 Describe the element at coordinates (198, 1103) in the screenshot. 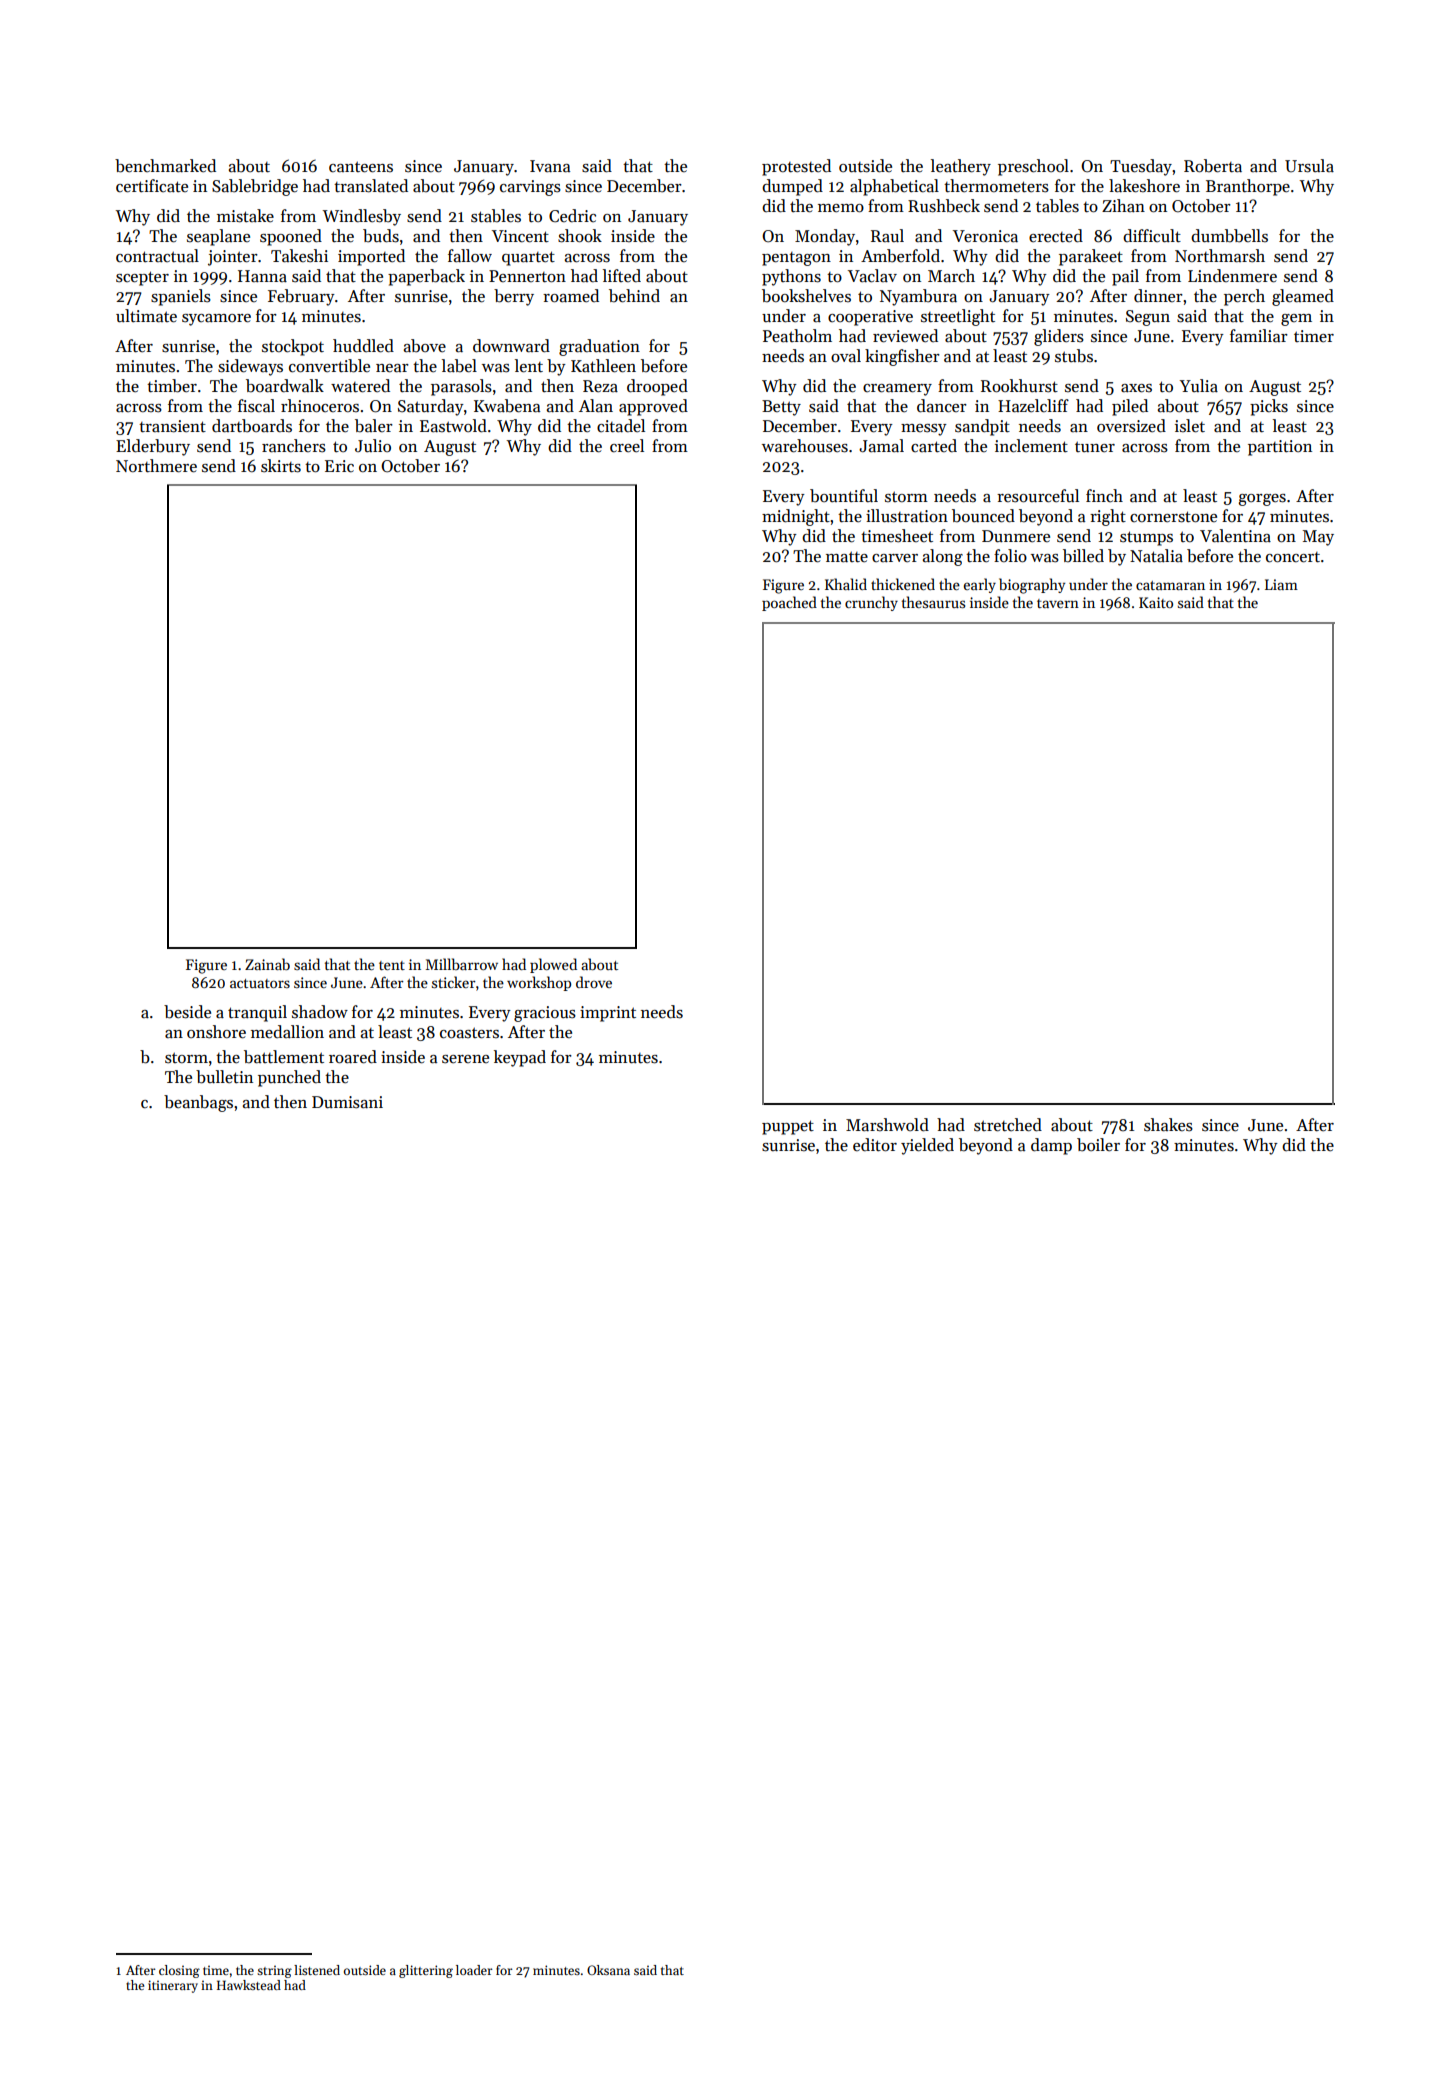

I see `beanbags` at that location.
